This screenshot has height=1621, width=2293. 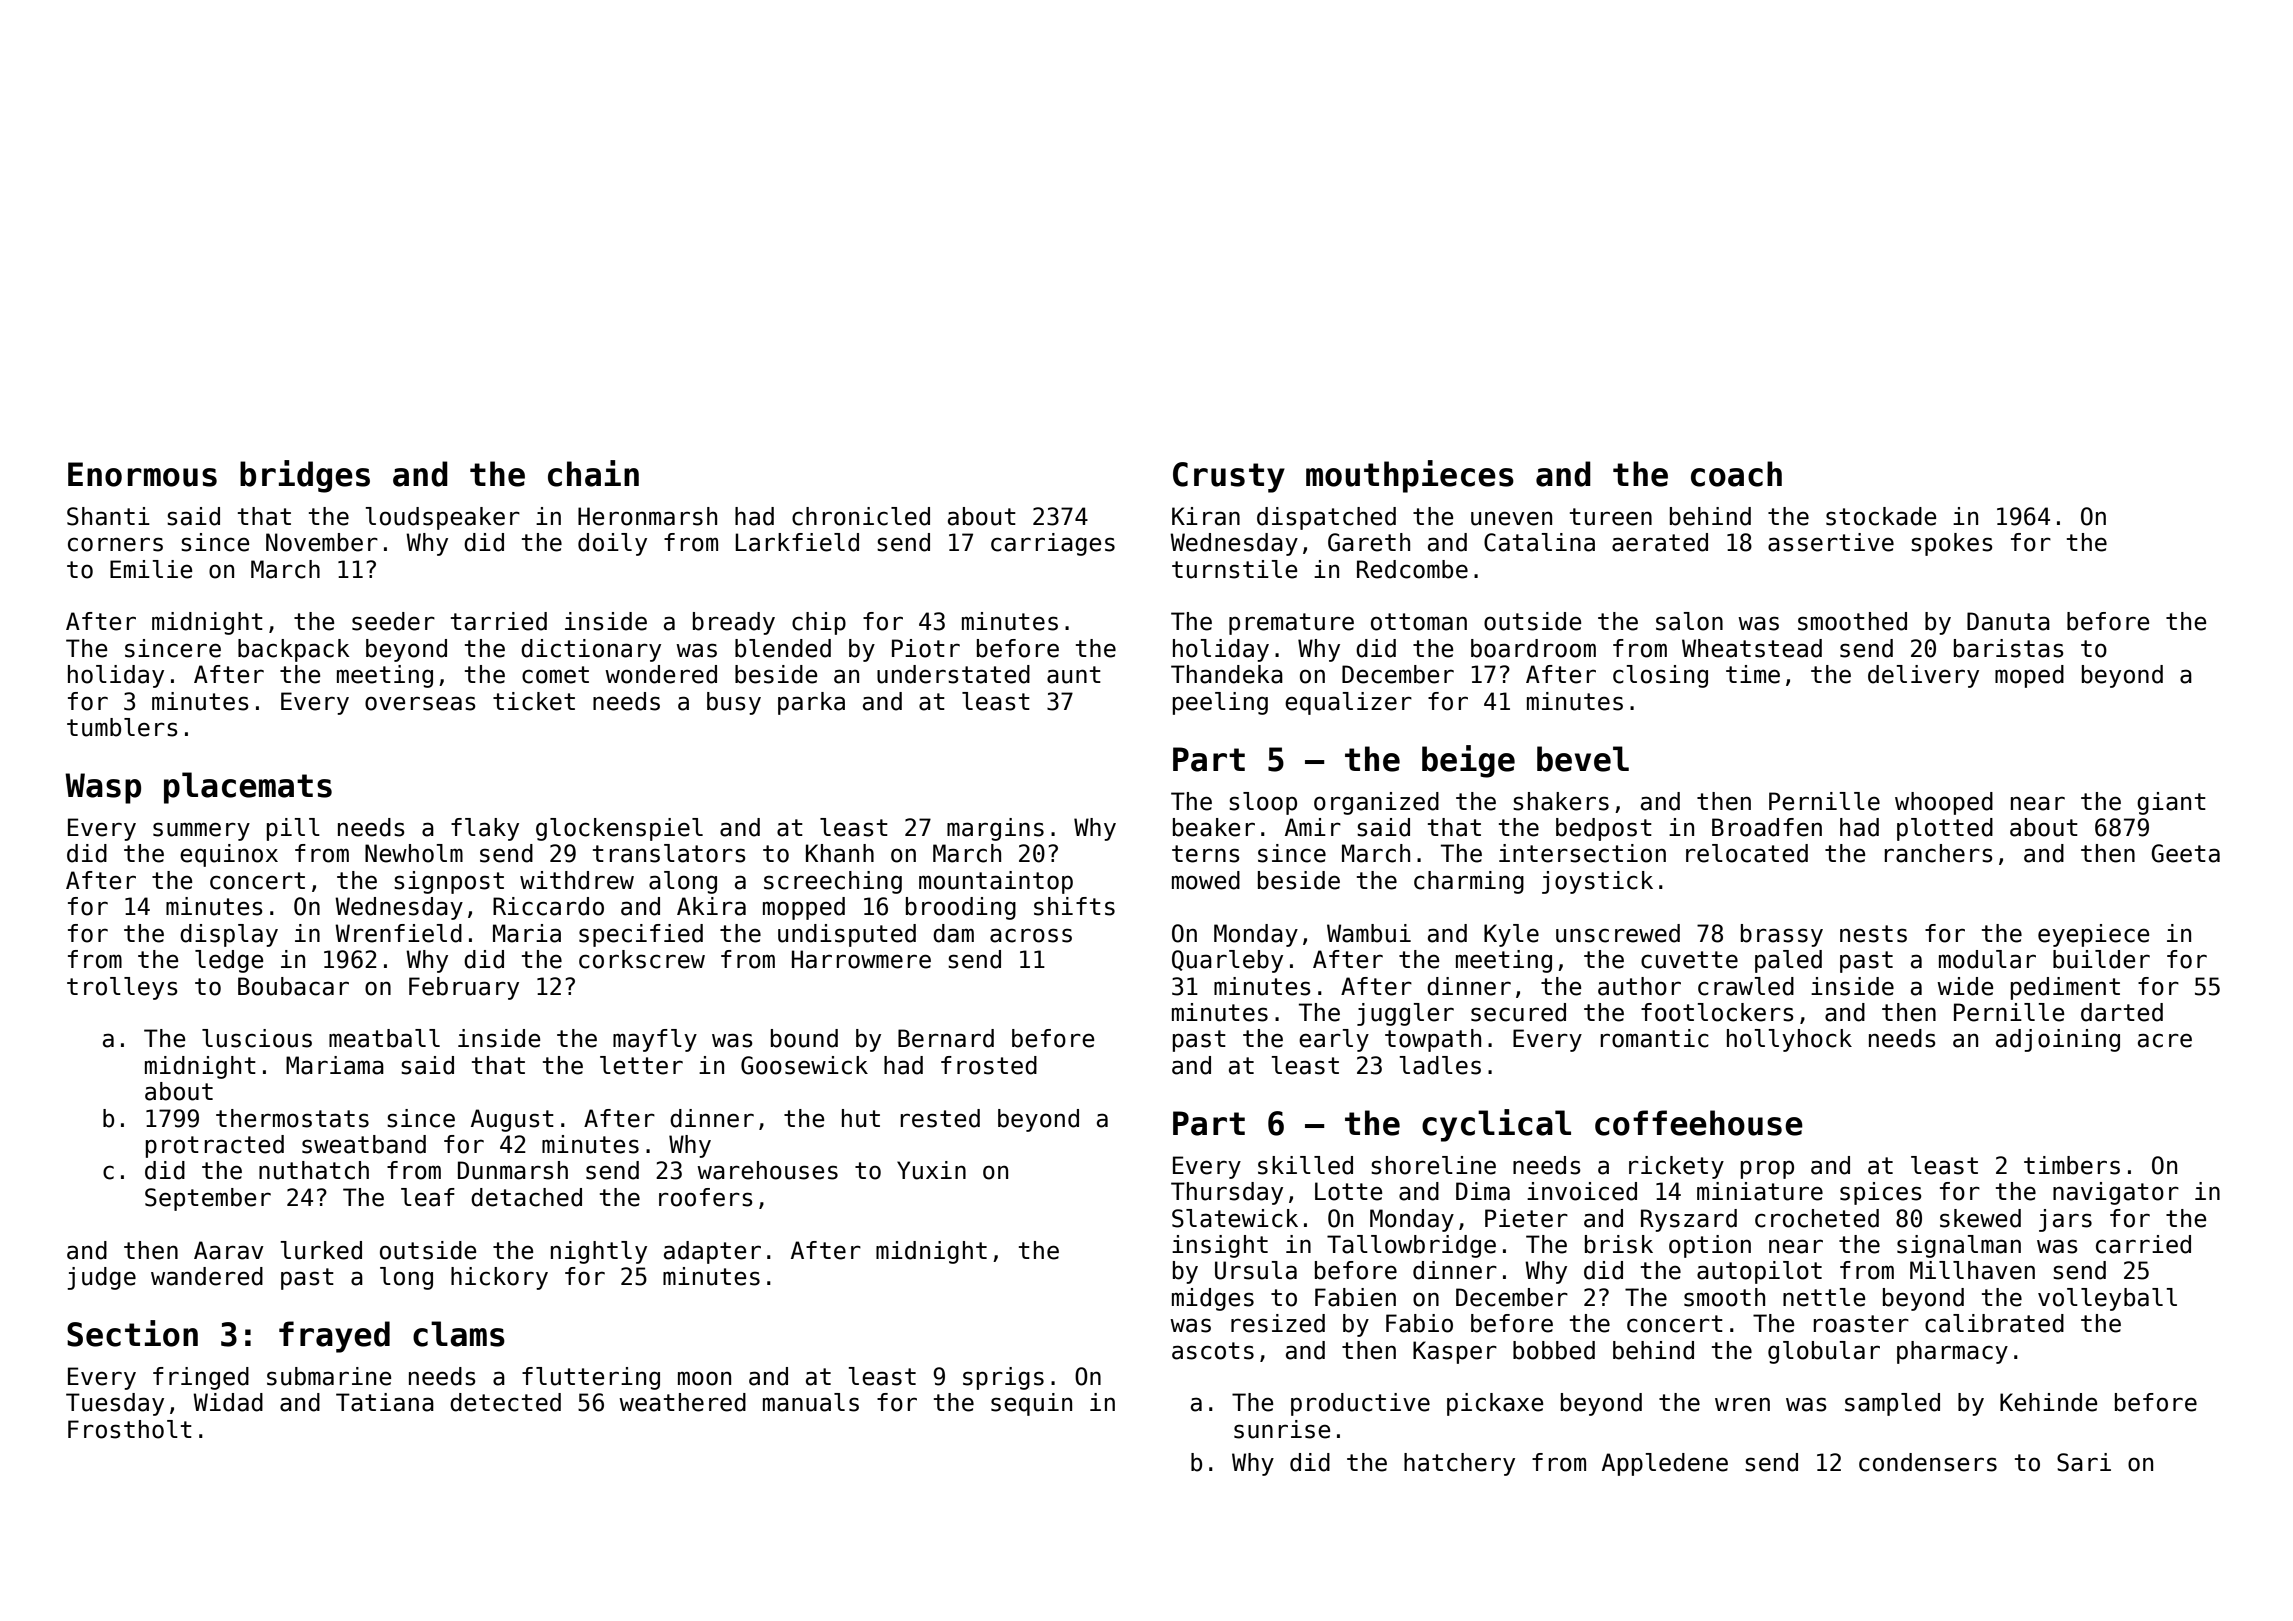 I want to click on Appledene, so click(x=1665, y=1464).
